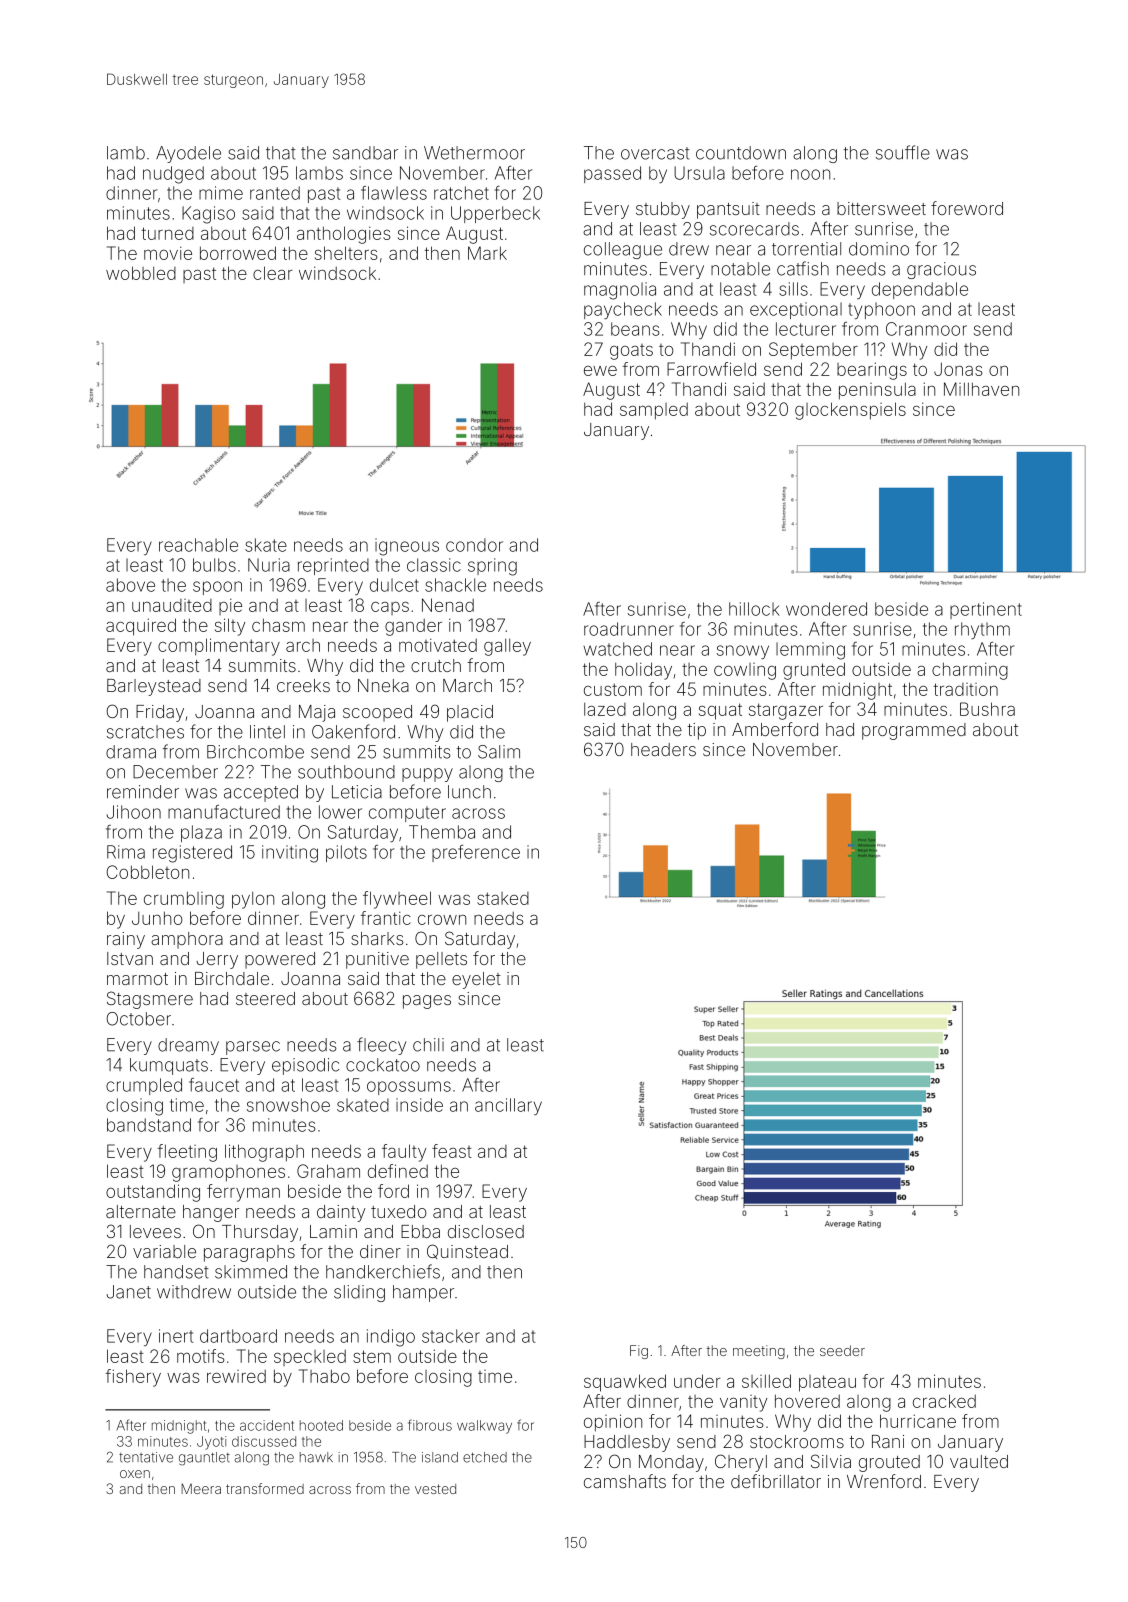  Describe the element at coordinates (394, 585) in the image. I see `dulcet` at that location.
